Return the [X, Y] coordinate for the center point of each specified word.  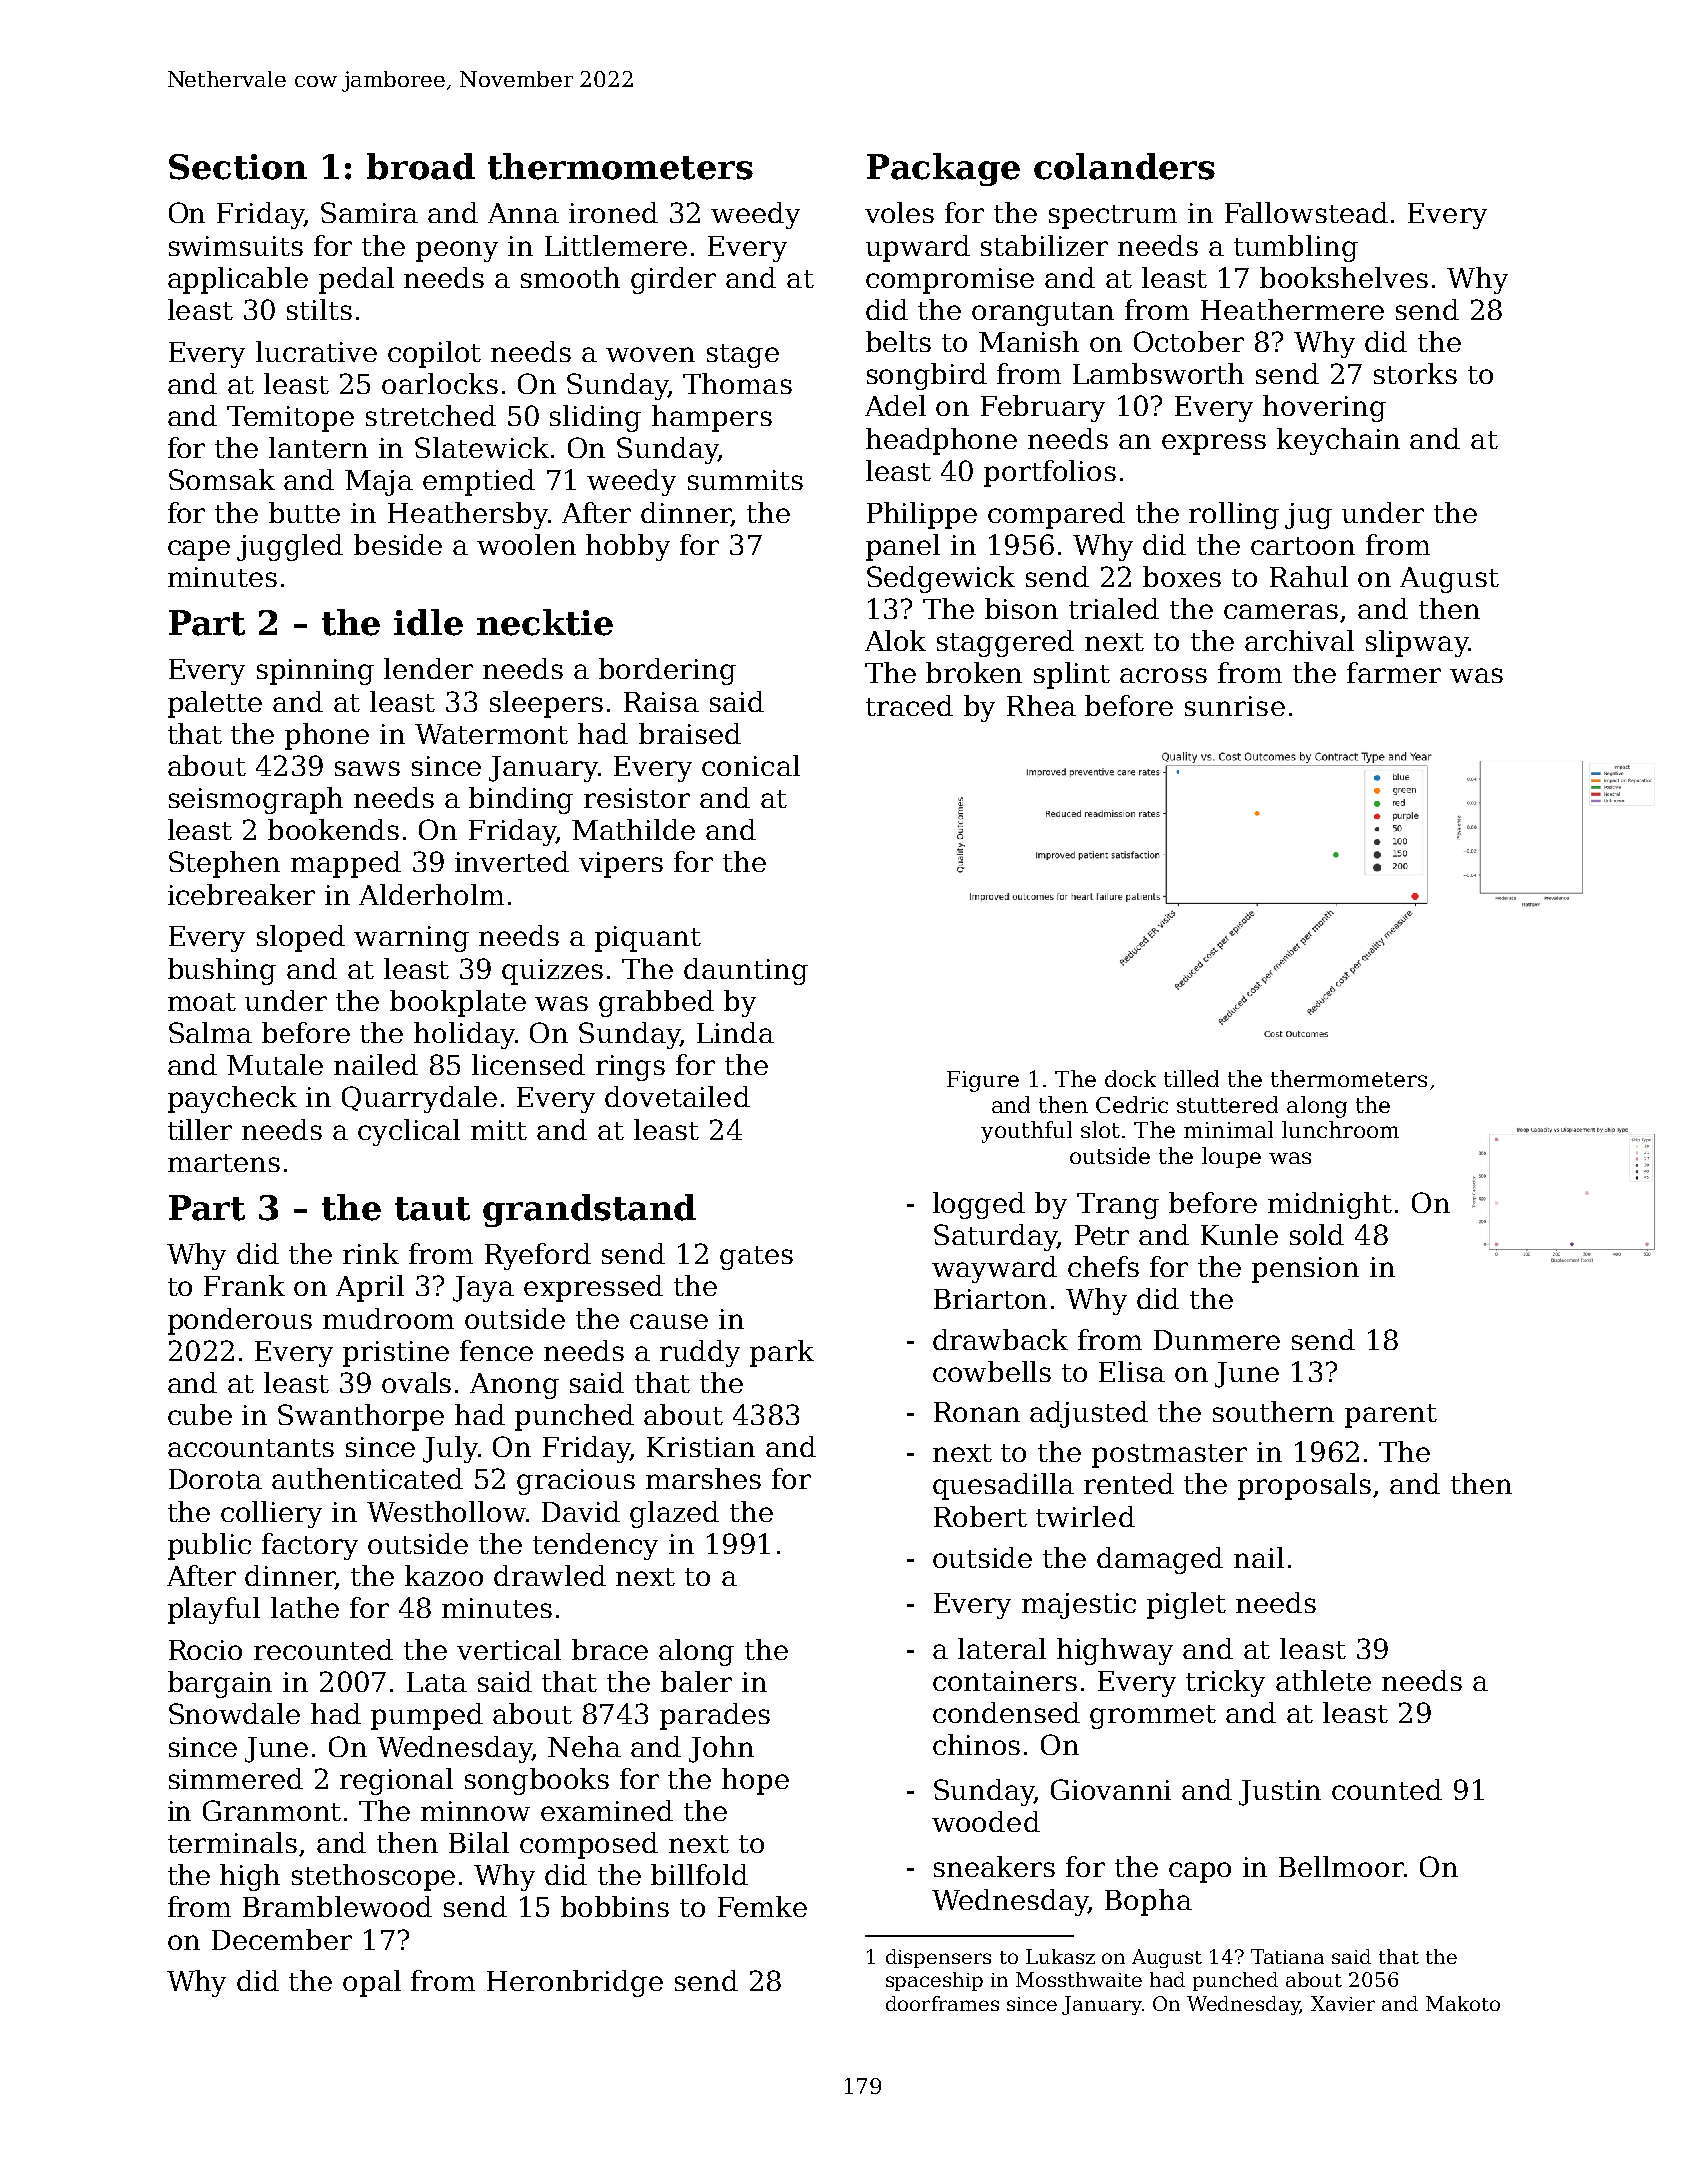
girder [673, 280]
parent [1391, 1416]
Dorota [215, 1479]
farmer [1394, 672]
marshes [703, 1478]
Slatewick [482, 447]
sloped [301, 938]
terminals [232, 1842]
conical [751, 765]
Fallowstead [1306, 212]
